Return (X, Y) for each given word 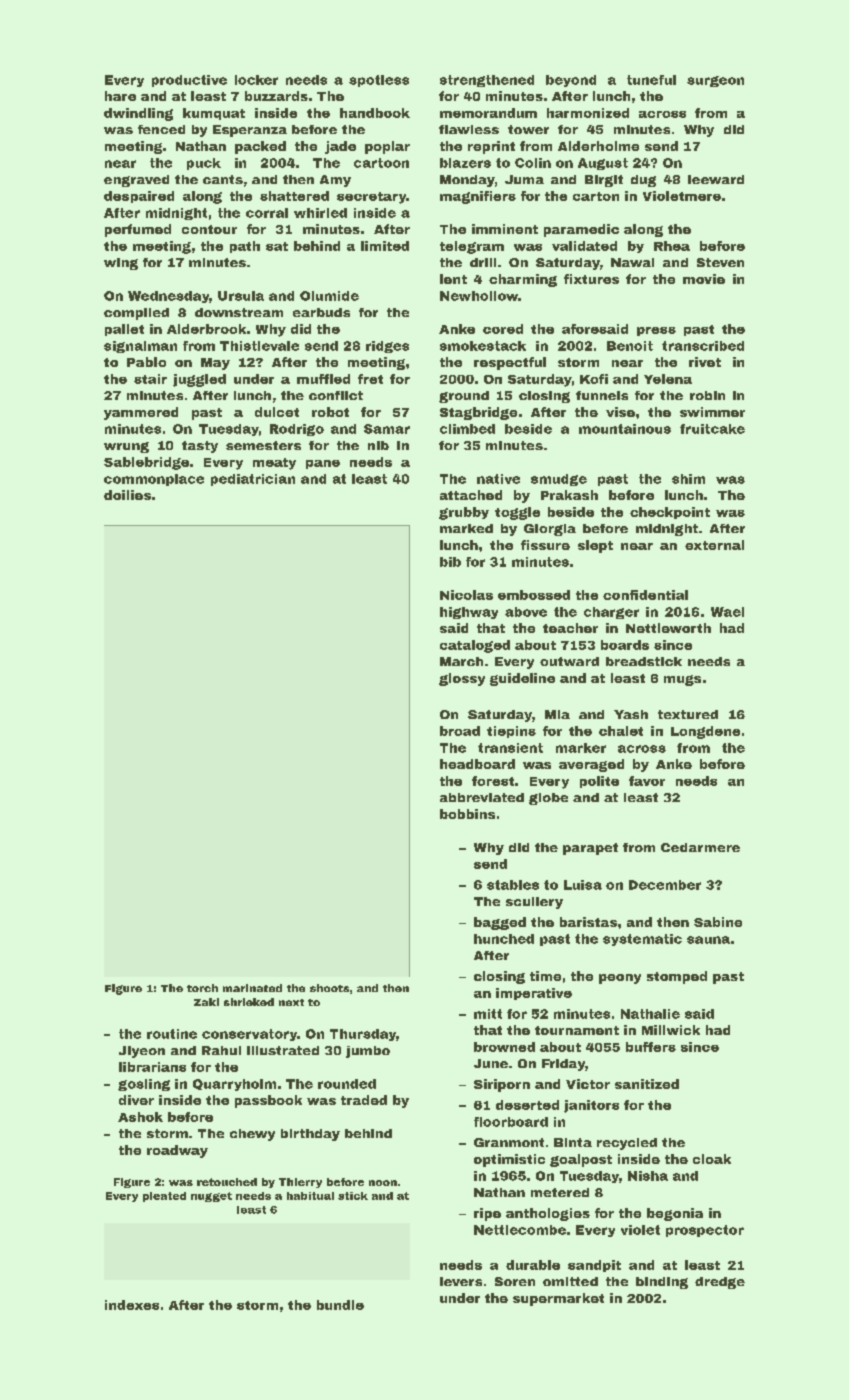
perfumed (138, 230)
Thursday (363, 1035)
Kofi (594, 379)
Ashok (140, 1117)
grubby (464, 513)
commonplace (154, 480)
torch (202, 988)
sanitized (647, 1084)
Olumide (329, 296)
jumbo (368, 1052)
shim (688, 479)
